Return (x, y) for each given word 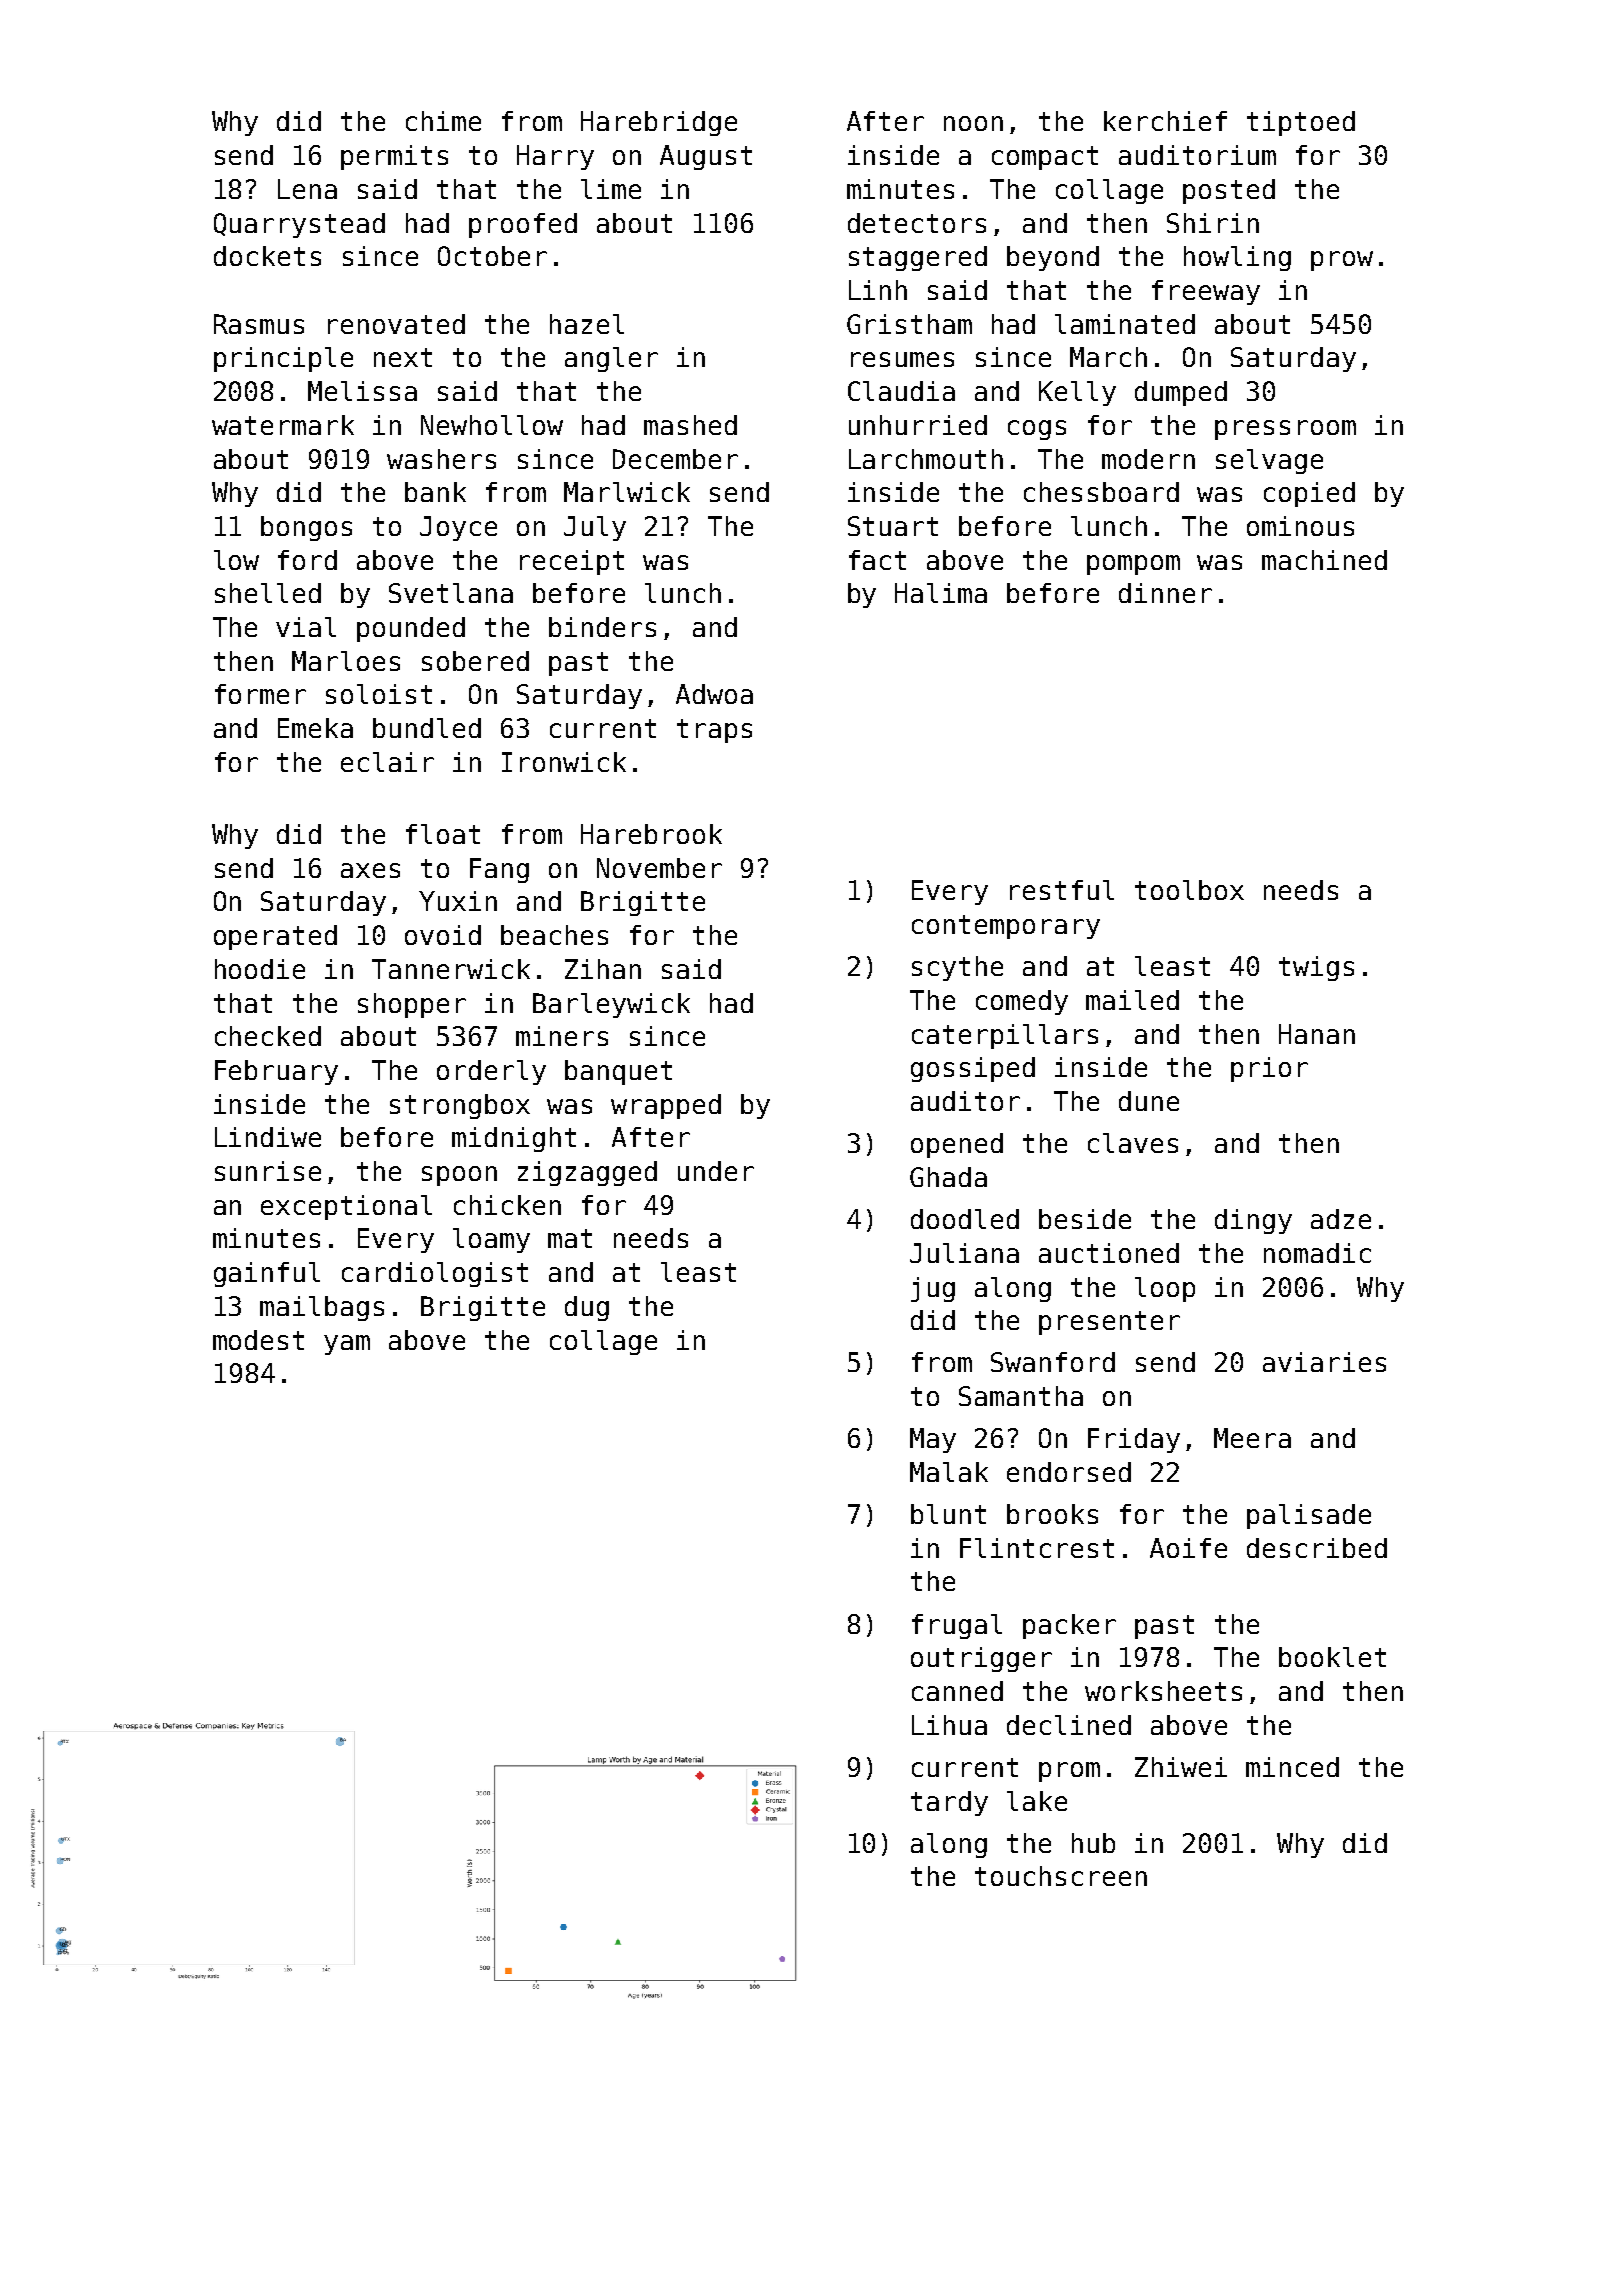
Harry (555, 157)
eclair (387, 762)
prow (1342, 261)
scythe (957, 968)
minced (1292, 1767)
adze (1341, 1219)
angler (611, 359)
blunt (948, 1514)
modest (258, 1340)
